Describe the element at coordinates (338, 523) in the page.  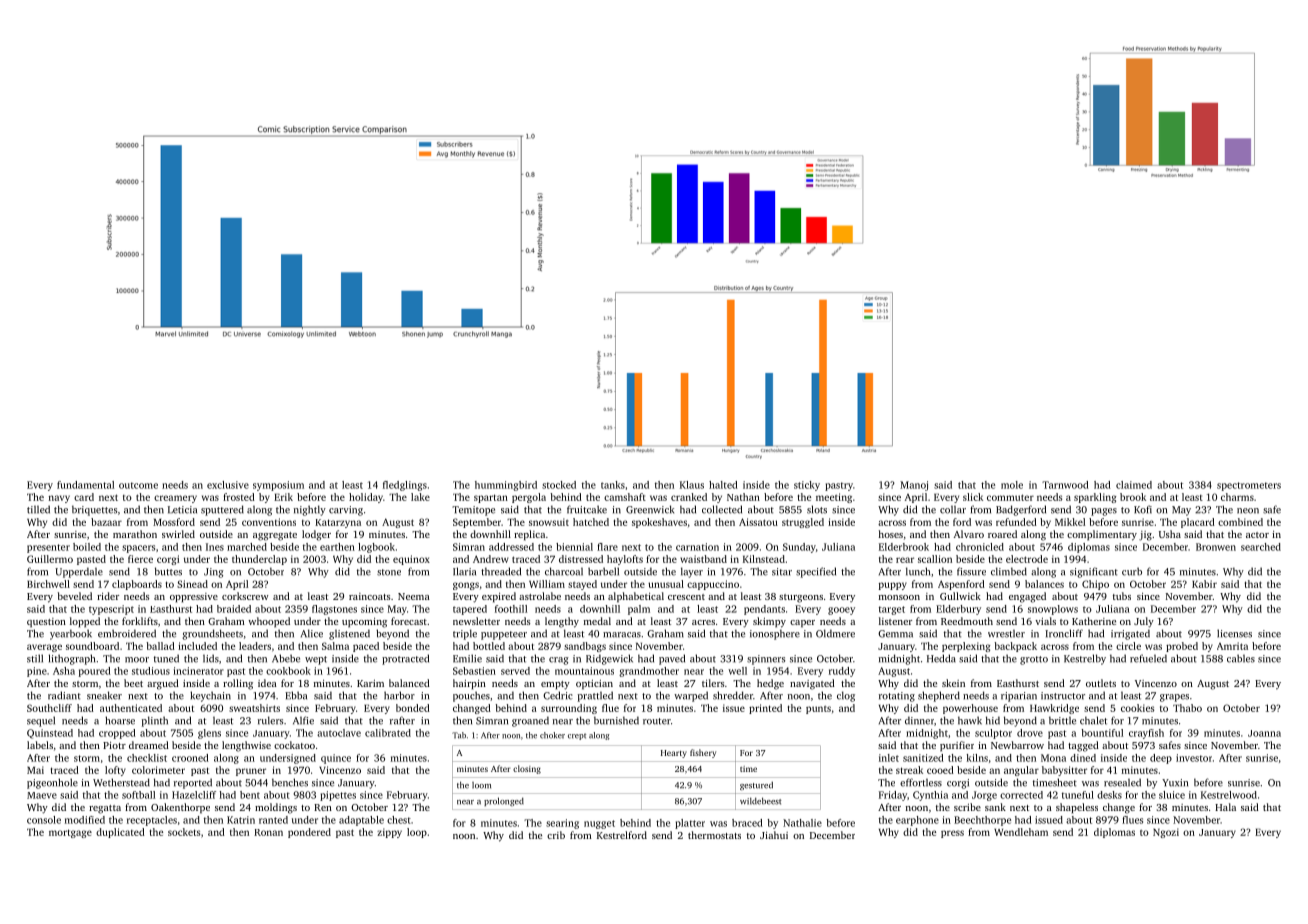
I see `Katarzyna` at that location.
